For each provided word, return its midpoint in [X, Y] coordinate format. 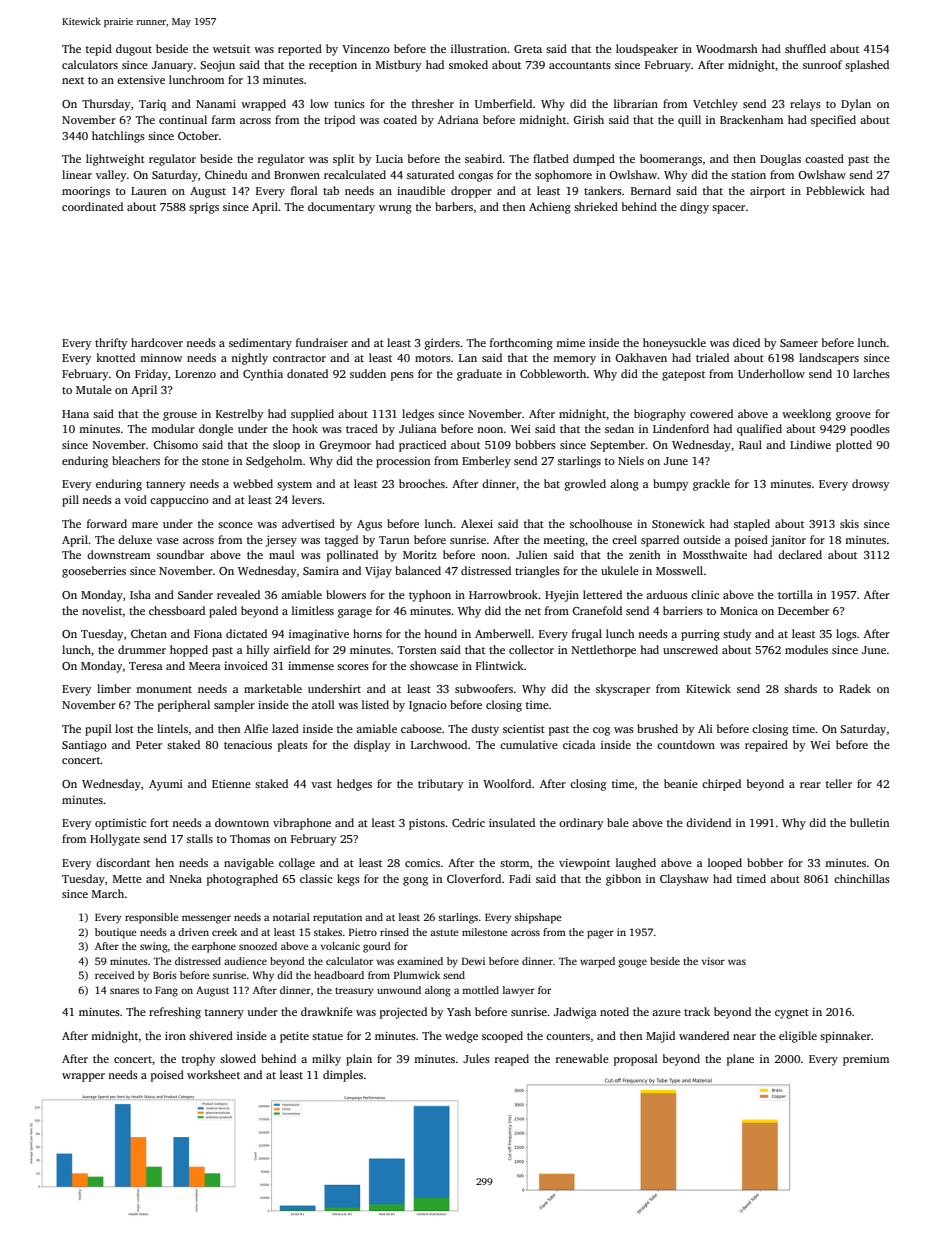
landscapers [829, 359]
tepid [99, 50]
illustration [479, 48]
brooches [422, 483]
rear [810, 785]
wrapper [83, 1077]
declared [800, 554]
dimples [343, 1076]
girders [442, 344]
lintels [172, 728]
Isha [140, 594]
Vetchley [715, 105]
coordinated [92, 206]
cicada [579, 744]
